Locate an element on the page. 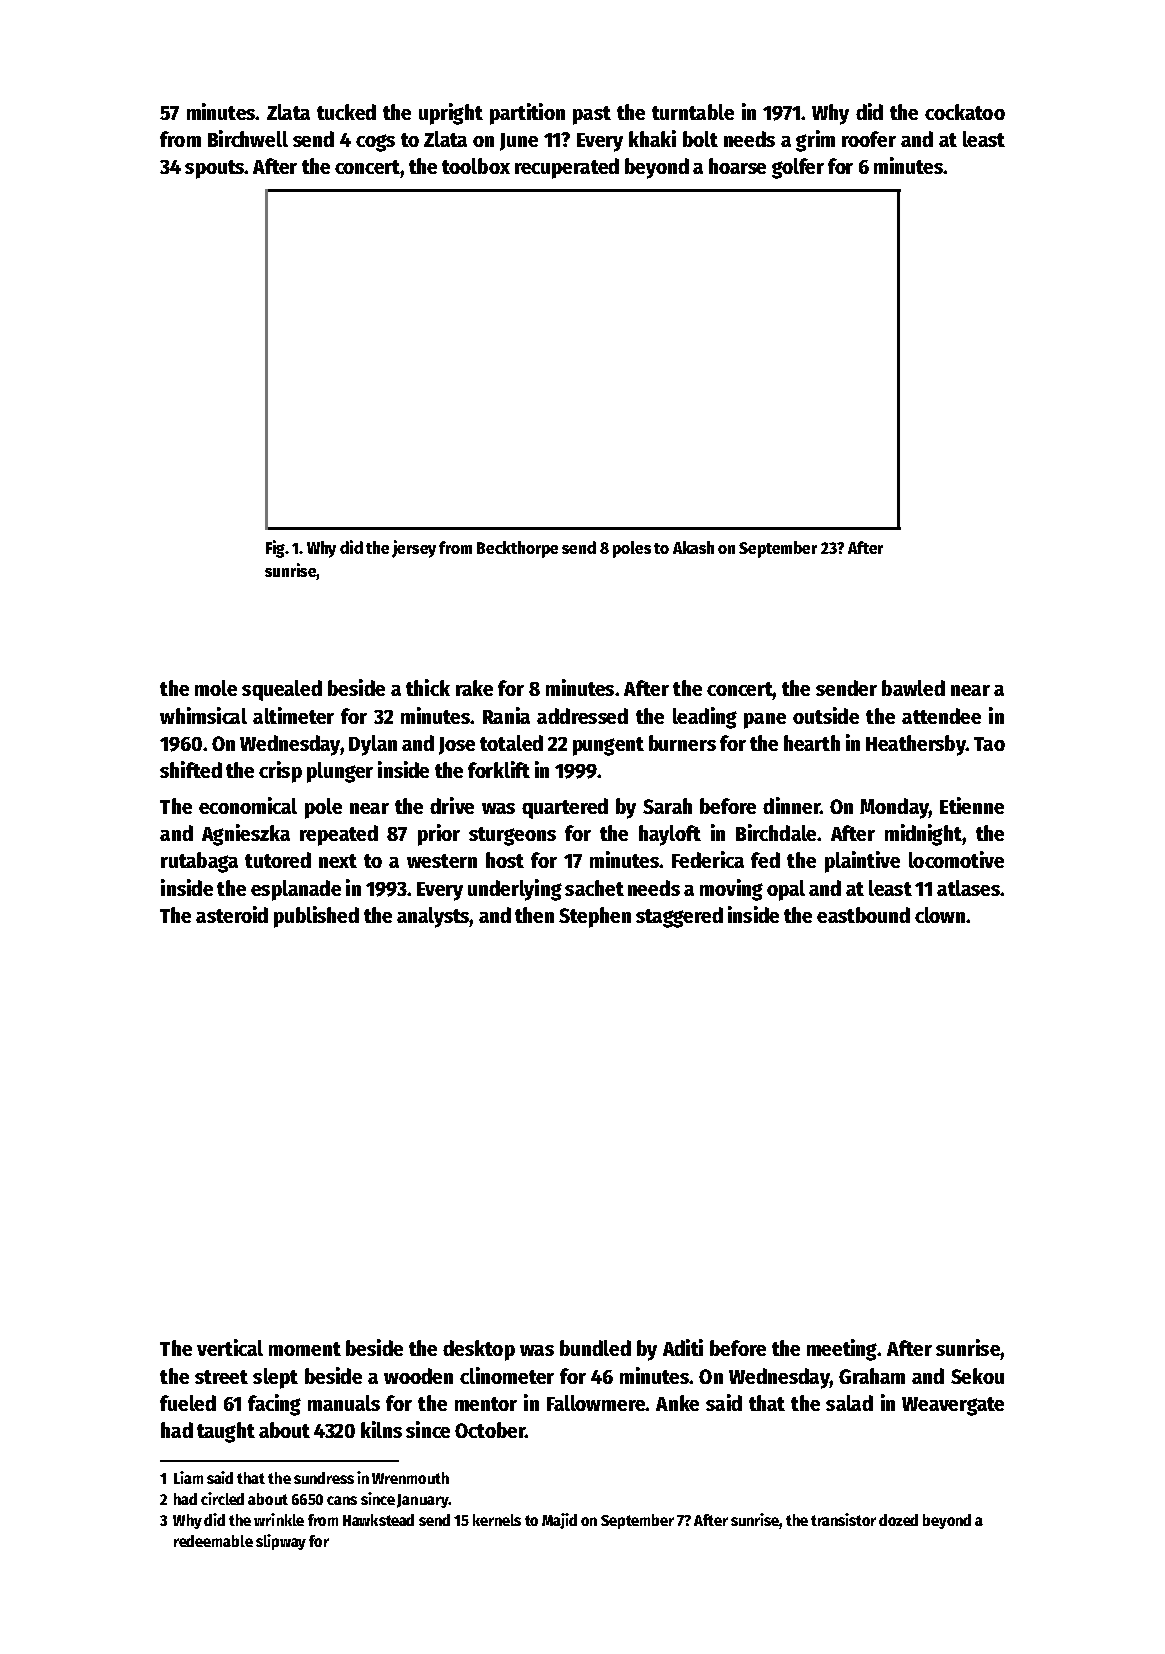 Image resolution: width=1165 pixels, height=1654 pixels. tucked is located at coordinates (346, 112).
